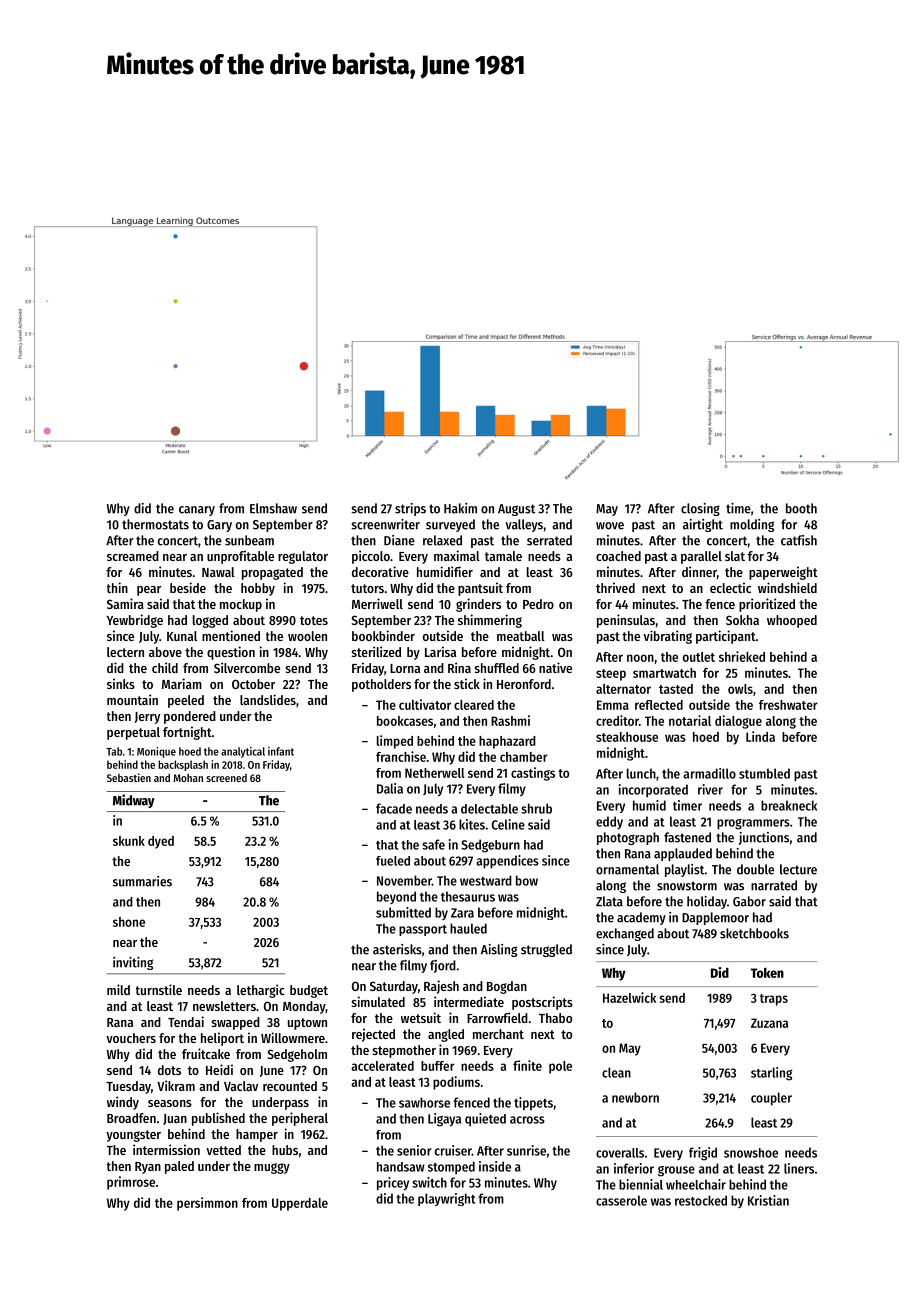 This screenshot has width=924, height=1308. Describe the element at coordinates (131, 1118) in the screenshot. I see `Broadfen` at that location.
